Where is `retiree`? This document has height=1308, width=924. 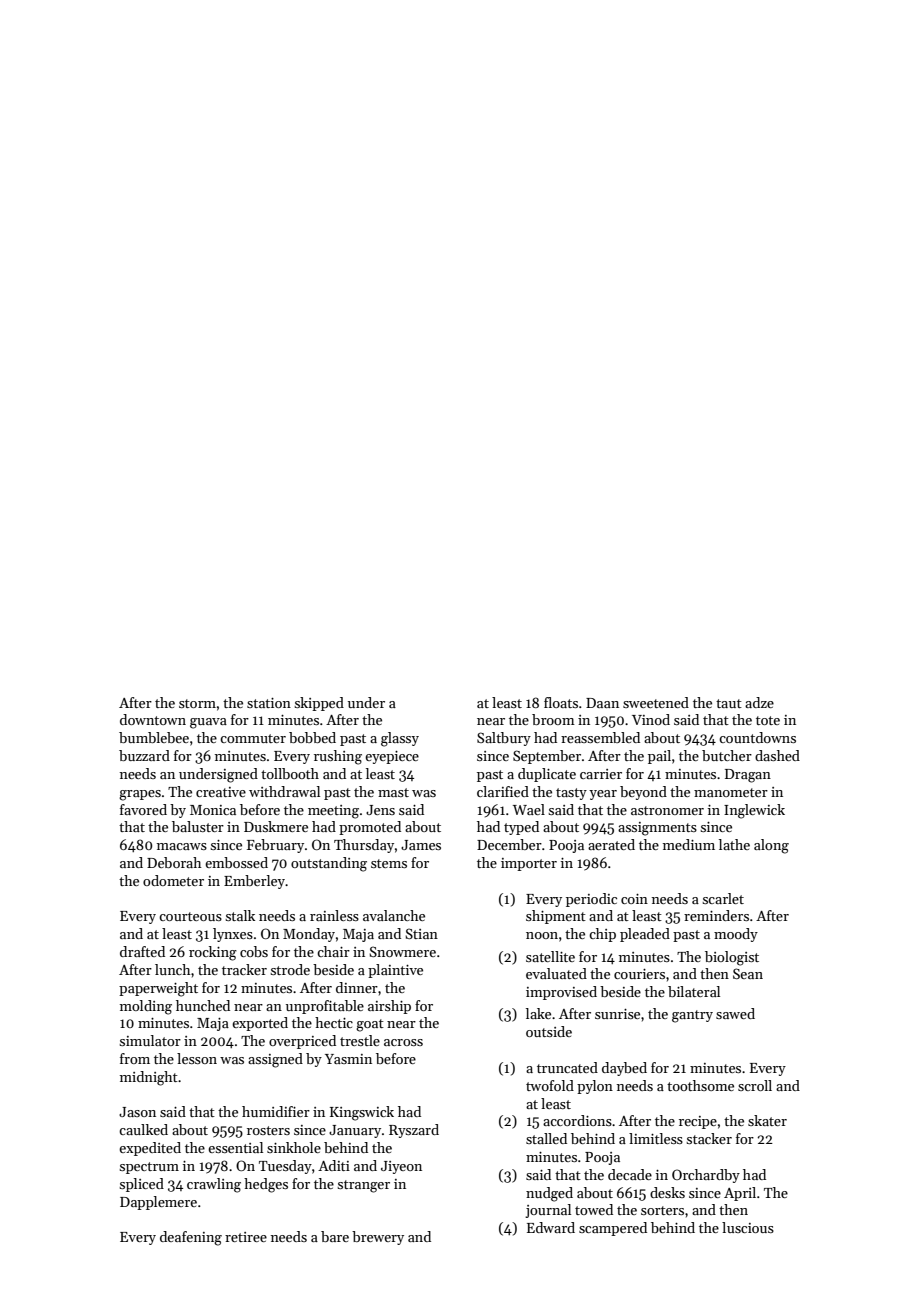
retiree is located at coordinates (246, 1237).
